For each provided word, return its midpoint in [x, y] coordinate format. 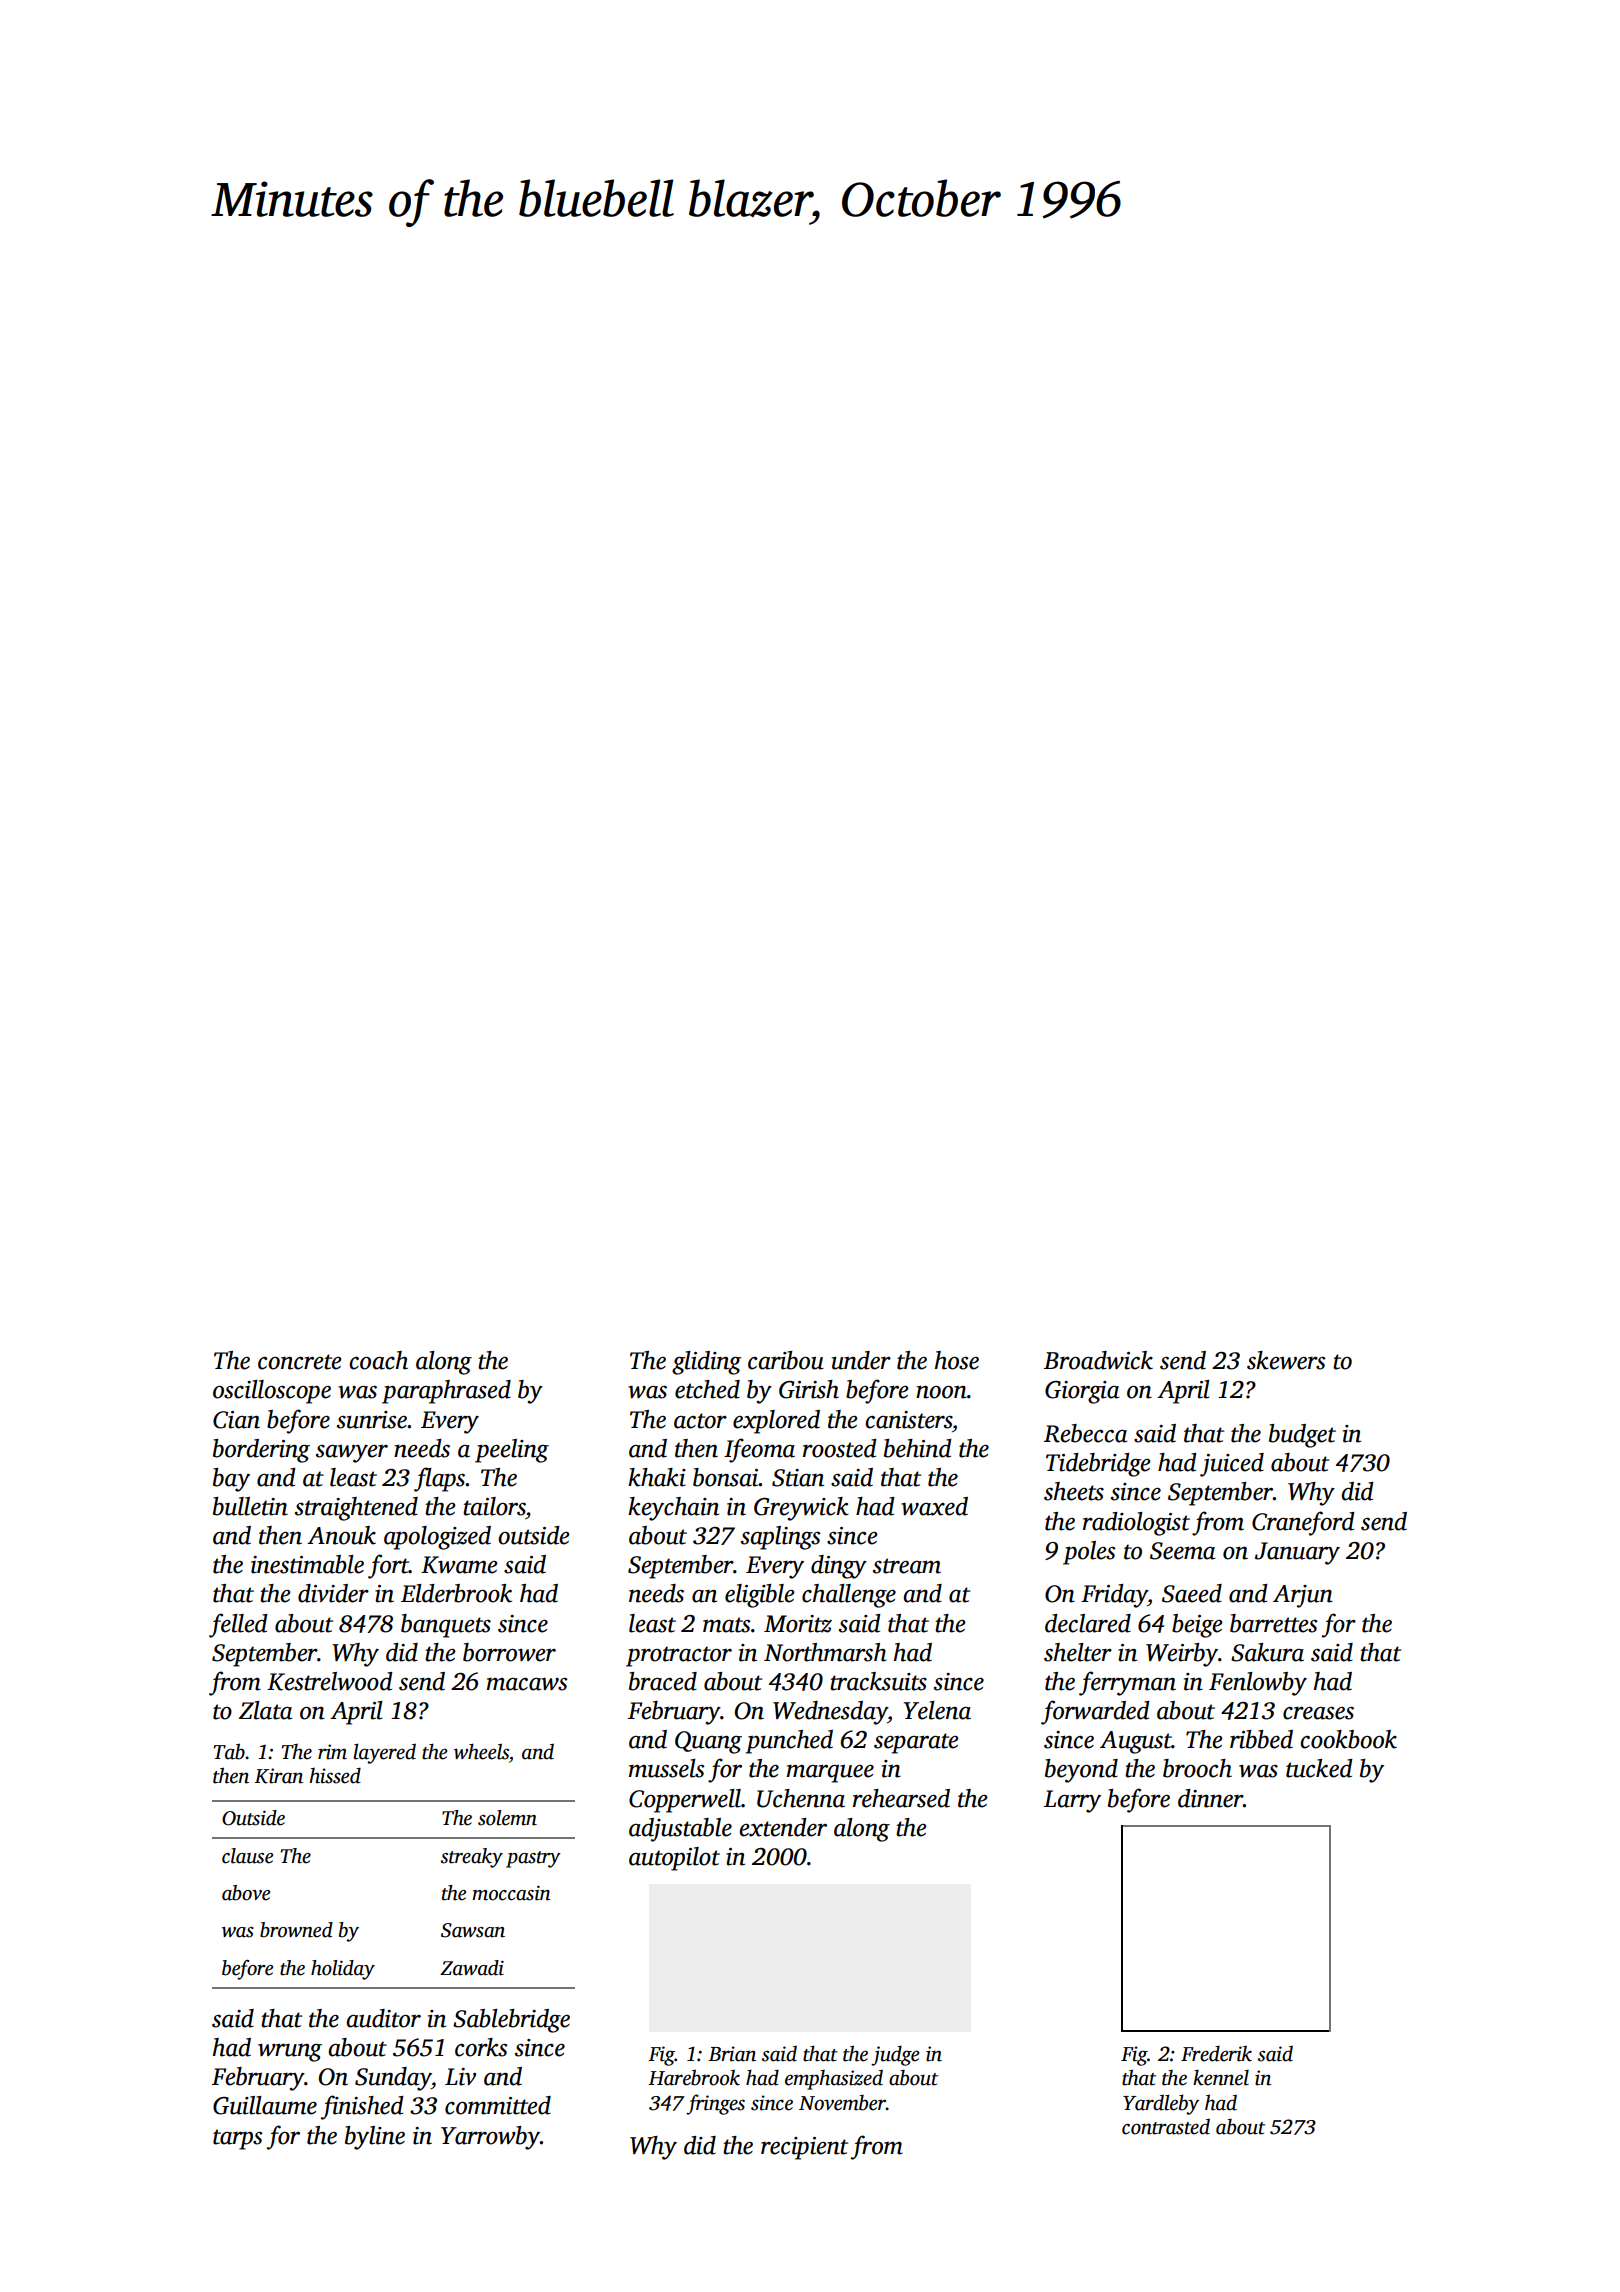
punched [789, 1742]
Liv [460, 2077]
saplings [780, 1538]
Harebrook [694, 2077]
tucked [1319, 1768]
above [246, 1893]
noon [941, 1392]
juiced [1232, 1465]
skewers [1286, 1360]
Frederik [1216, 2053]
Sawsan [473, 1930]
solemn [507, 1818]
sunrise [372, 1420]
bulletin [250, 1506]
